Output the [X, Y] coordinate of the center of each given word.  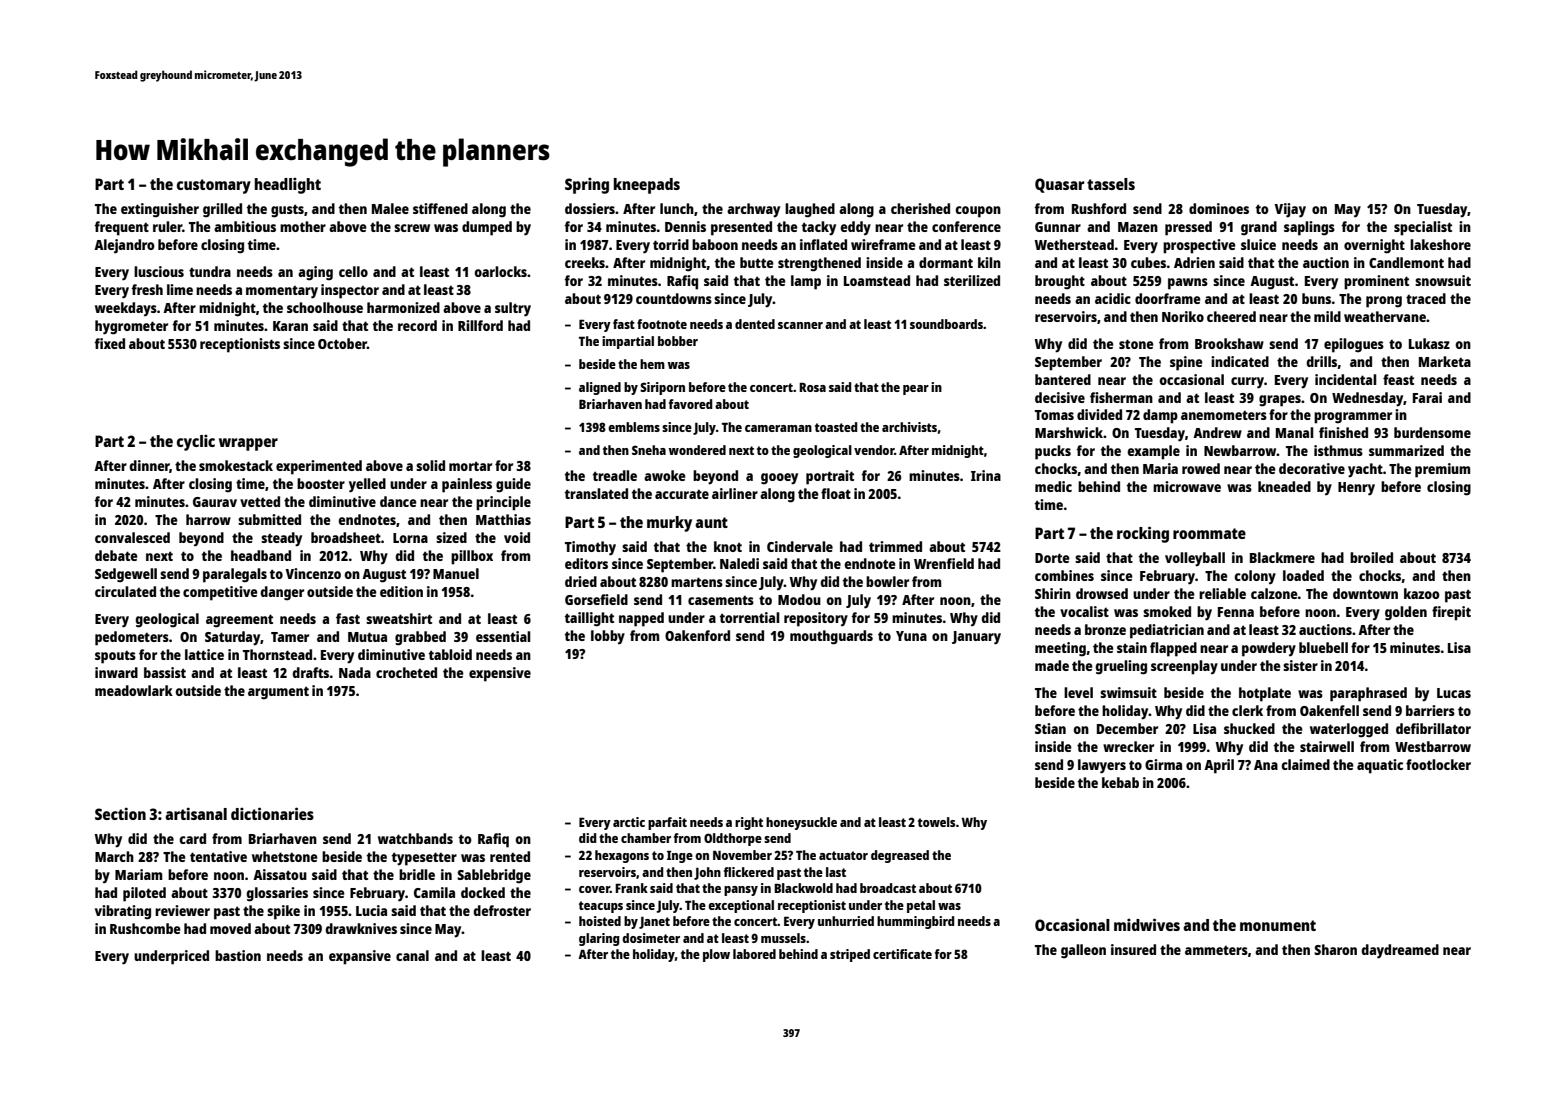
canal [412, 955]
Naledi [739, 563]
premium [1442, 470]
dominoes [1219, 208]
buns [1316, 298]
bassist [165, 672]
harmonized [403, 307]
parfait [667, 823]
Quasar [1059, 185]
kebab [1120, 782]
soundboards [946, 324]
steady [281, 539]
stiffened [440, 208]
